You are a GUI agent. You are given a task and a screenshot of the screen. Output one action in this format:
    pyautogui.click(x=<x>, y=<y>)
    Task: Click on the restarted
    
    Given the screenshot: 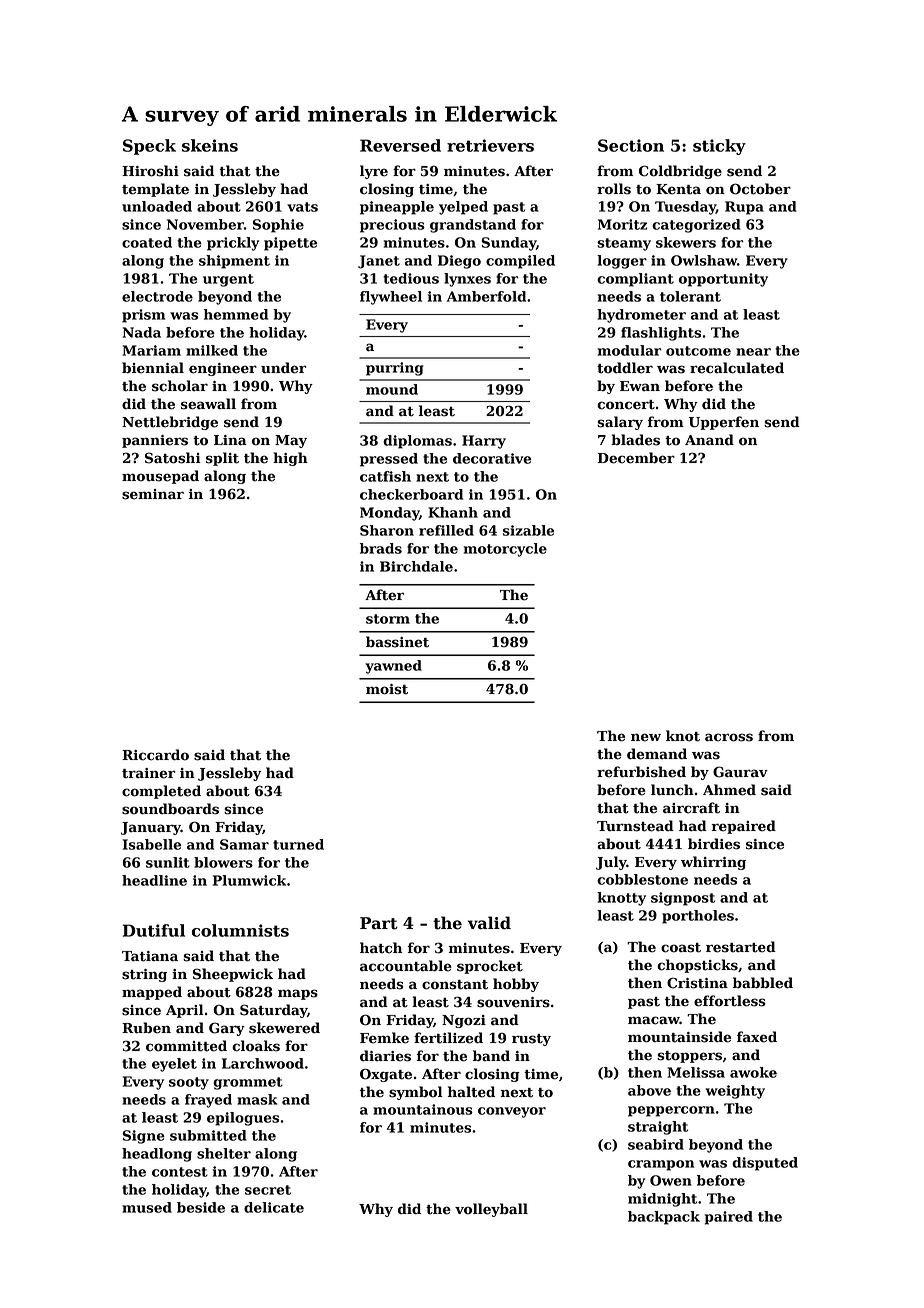 What is the action you would take?
    pyautogui.click(x=741, y=947)
